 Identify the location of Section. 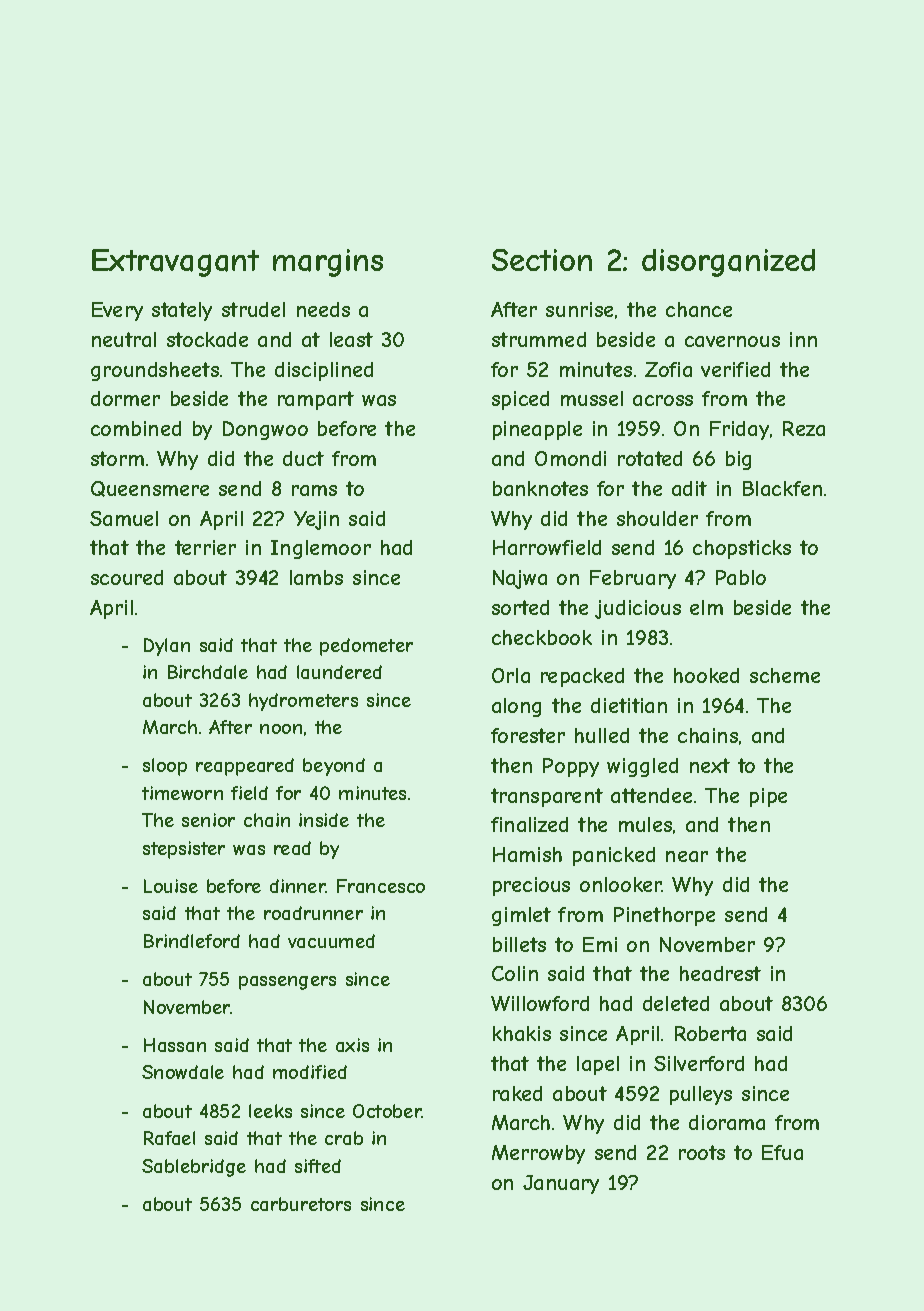
(542, 260).
